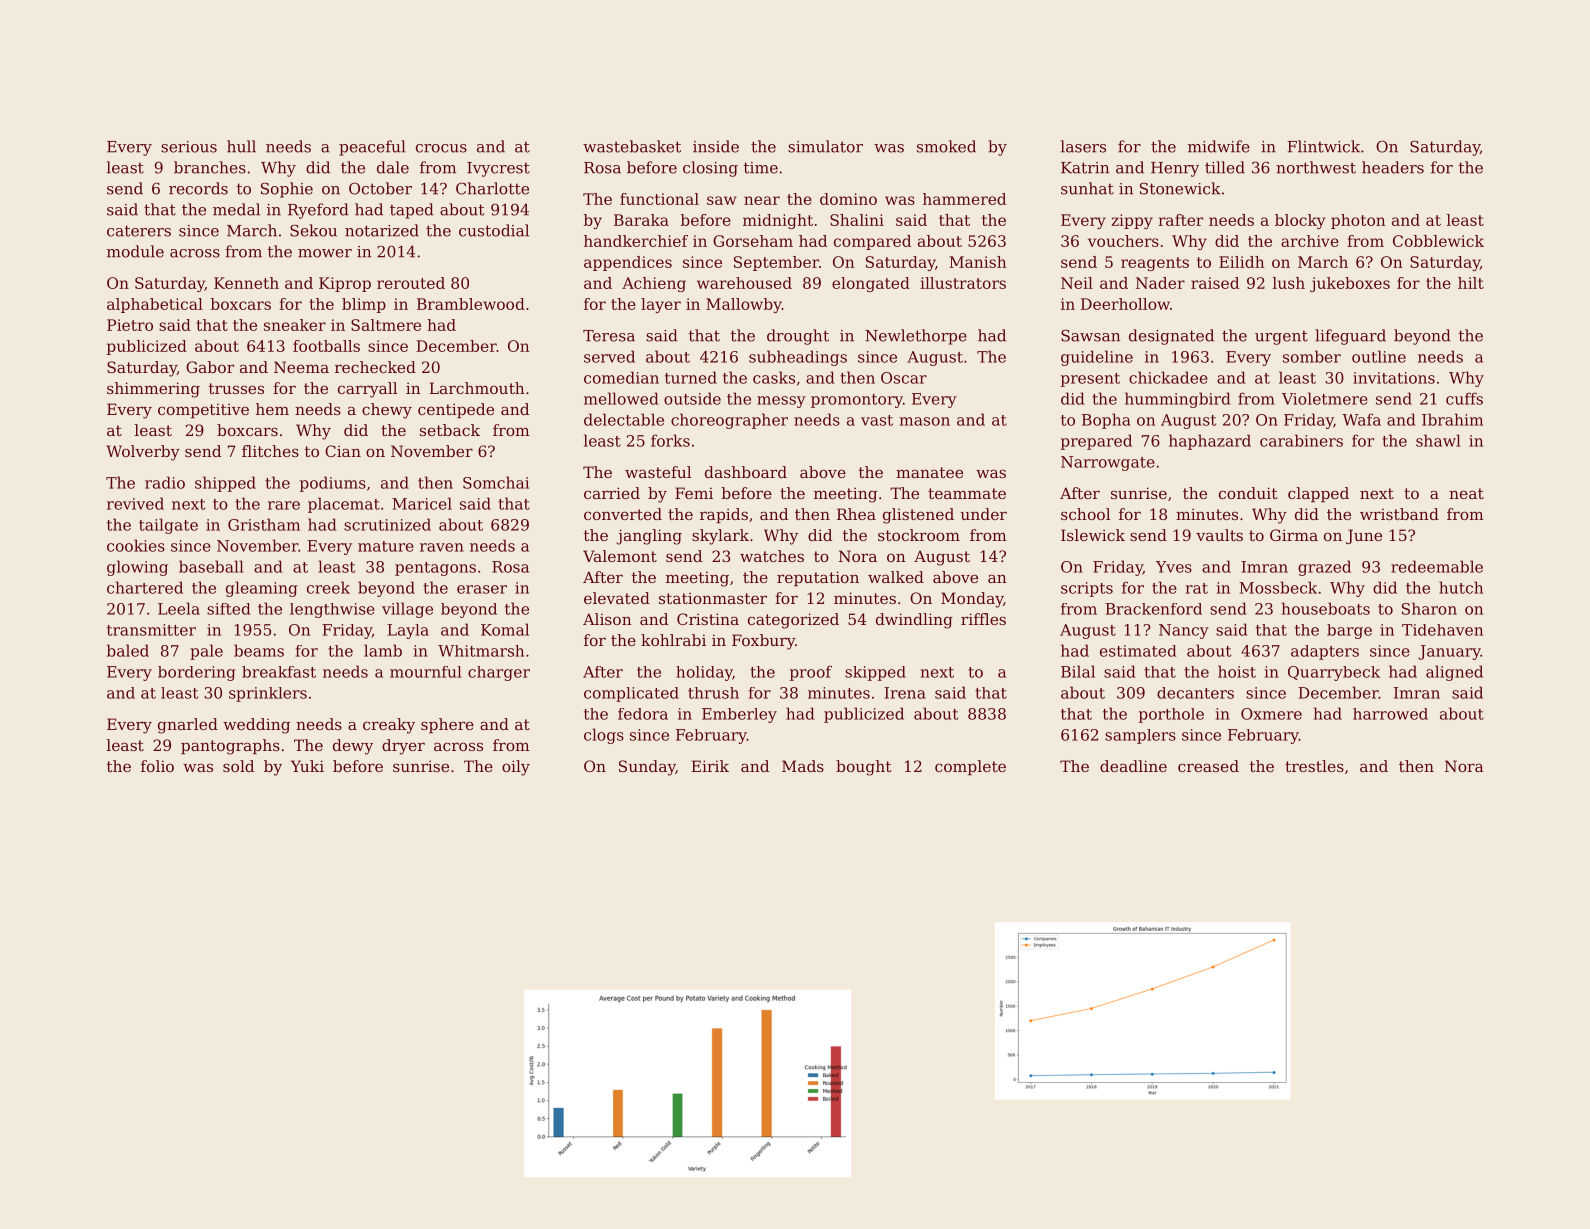 The width and height of the screenshot is (1590, 1229). Describe the element at coordinates (1466, 493) in the screenshot. I see `neat` at that location.
